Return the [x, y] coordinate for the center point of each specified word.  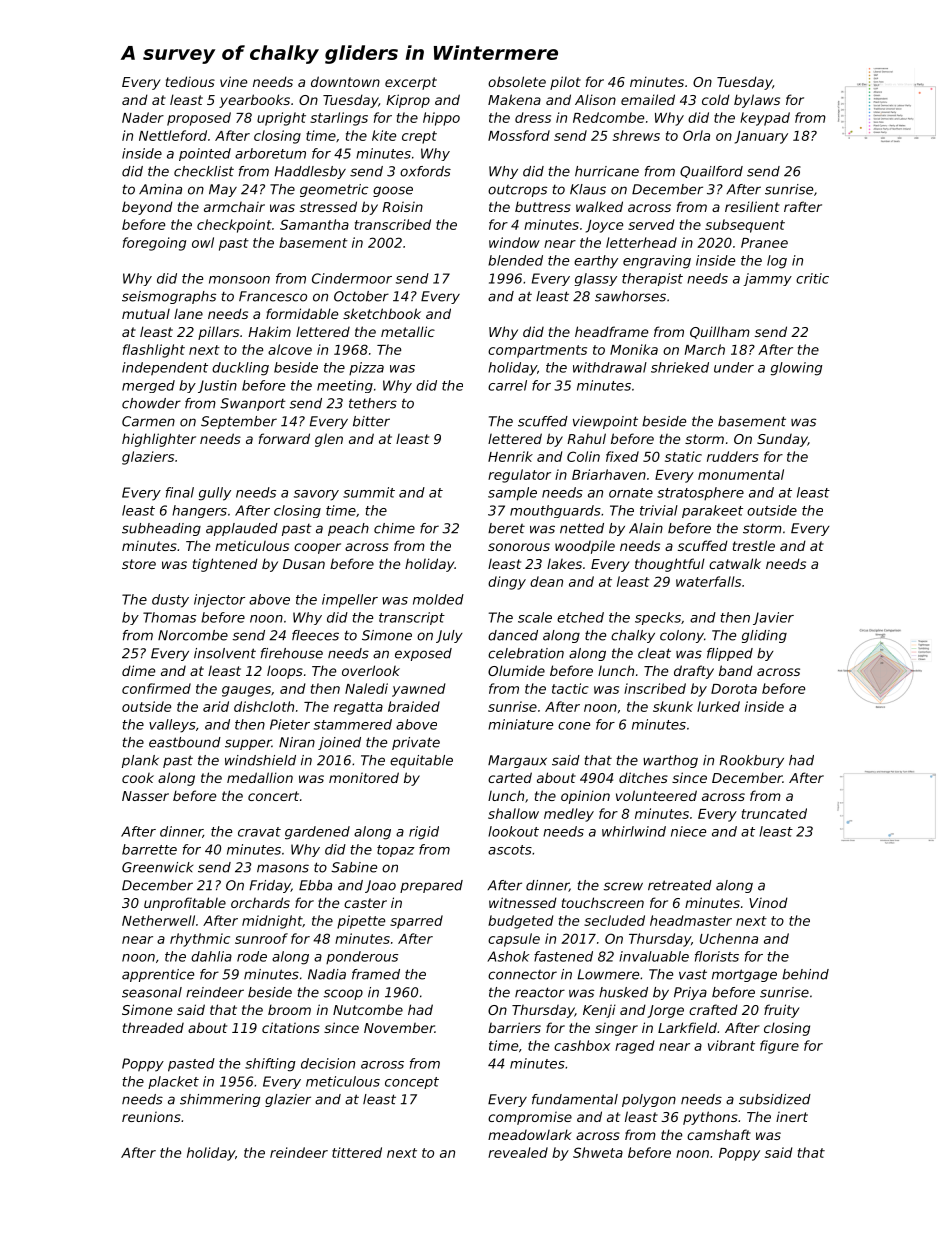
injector [219, 600]
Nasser [145, 796]
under [734, 367]
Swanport [253, 404]
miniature [520, 724]
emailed [648, 99]
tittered [357, 1152]
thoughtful [670, 565]
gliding [764, 636]
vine [233, 81]
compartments [537, 351]
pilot [565, 83]
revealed [518, 1152]
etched [580, 617]
